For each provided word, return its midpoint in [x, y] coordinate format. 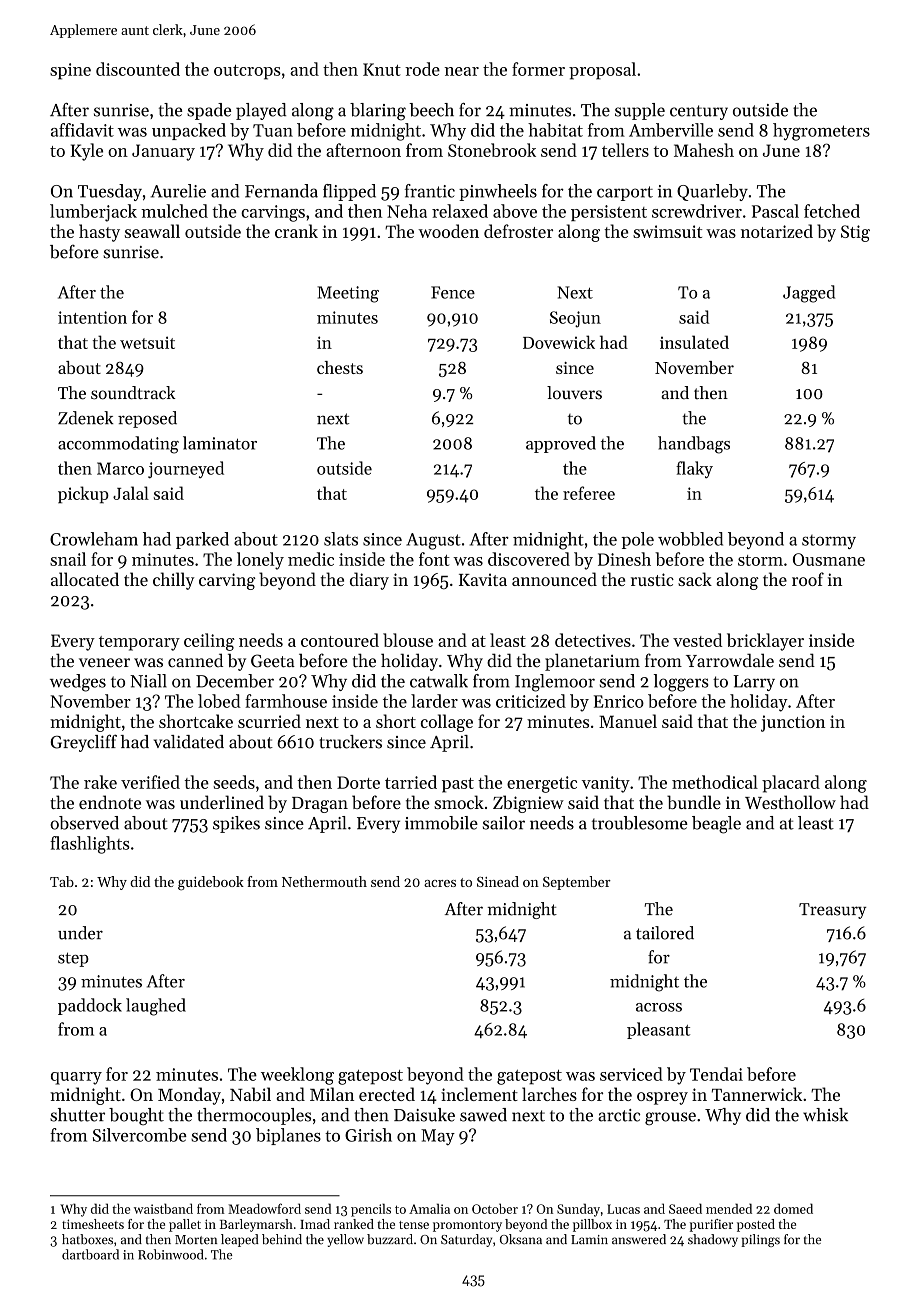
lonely [260, 561]
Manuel [628, 721]
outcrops [247, 72]
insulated [694, 342]
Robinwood [170, 1254]
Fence [453, 292]
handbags [694, 445]
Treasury [832, 911]
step [73, 959]
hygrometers [821, 132]
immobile [441, 823]
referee [589, 493]
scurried [269, 721]
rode [422, 69]
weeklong [297, 1076]
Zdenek [86, 418]
